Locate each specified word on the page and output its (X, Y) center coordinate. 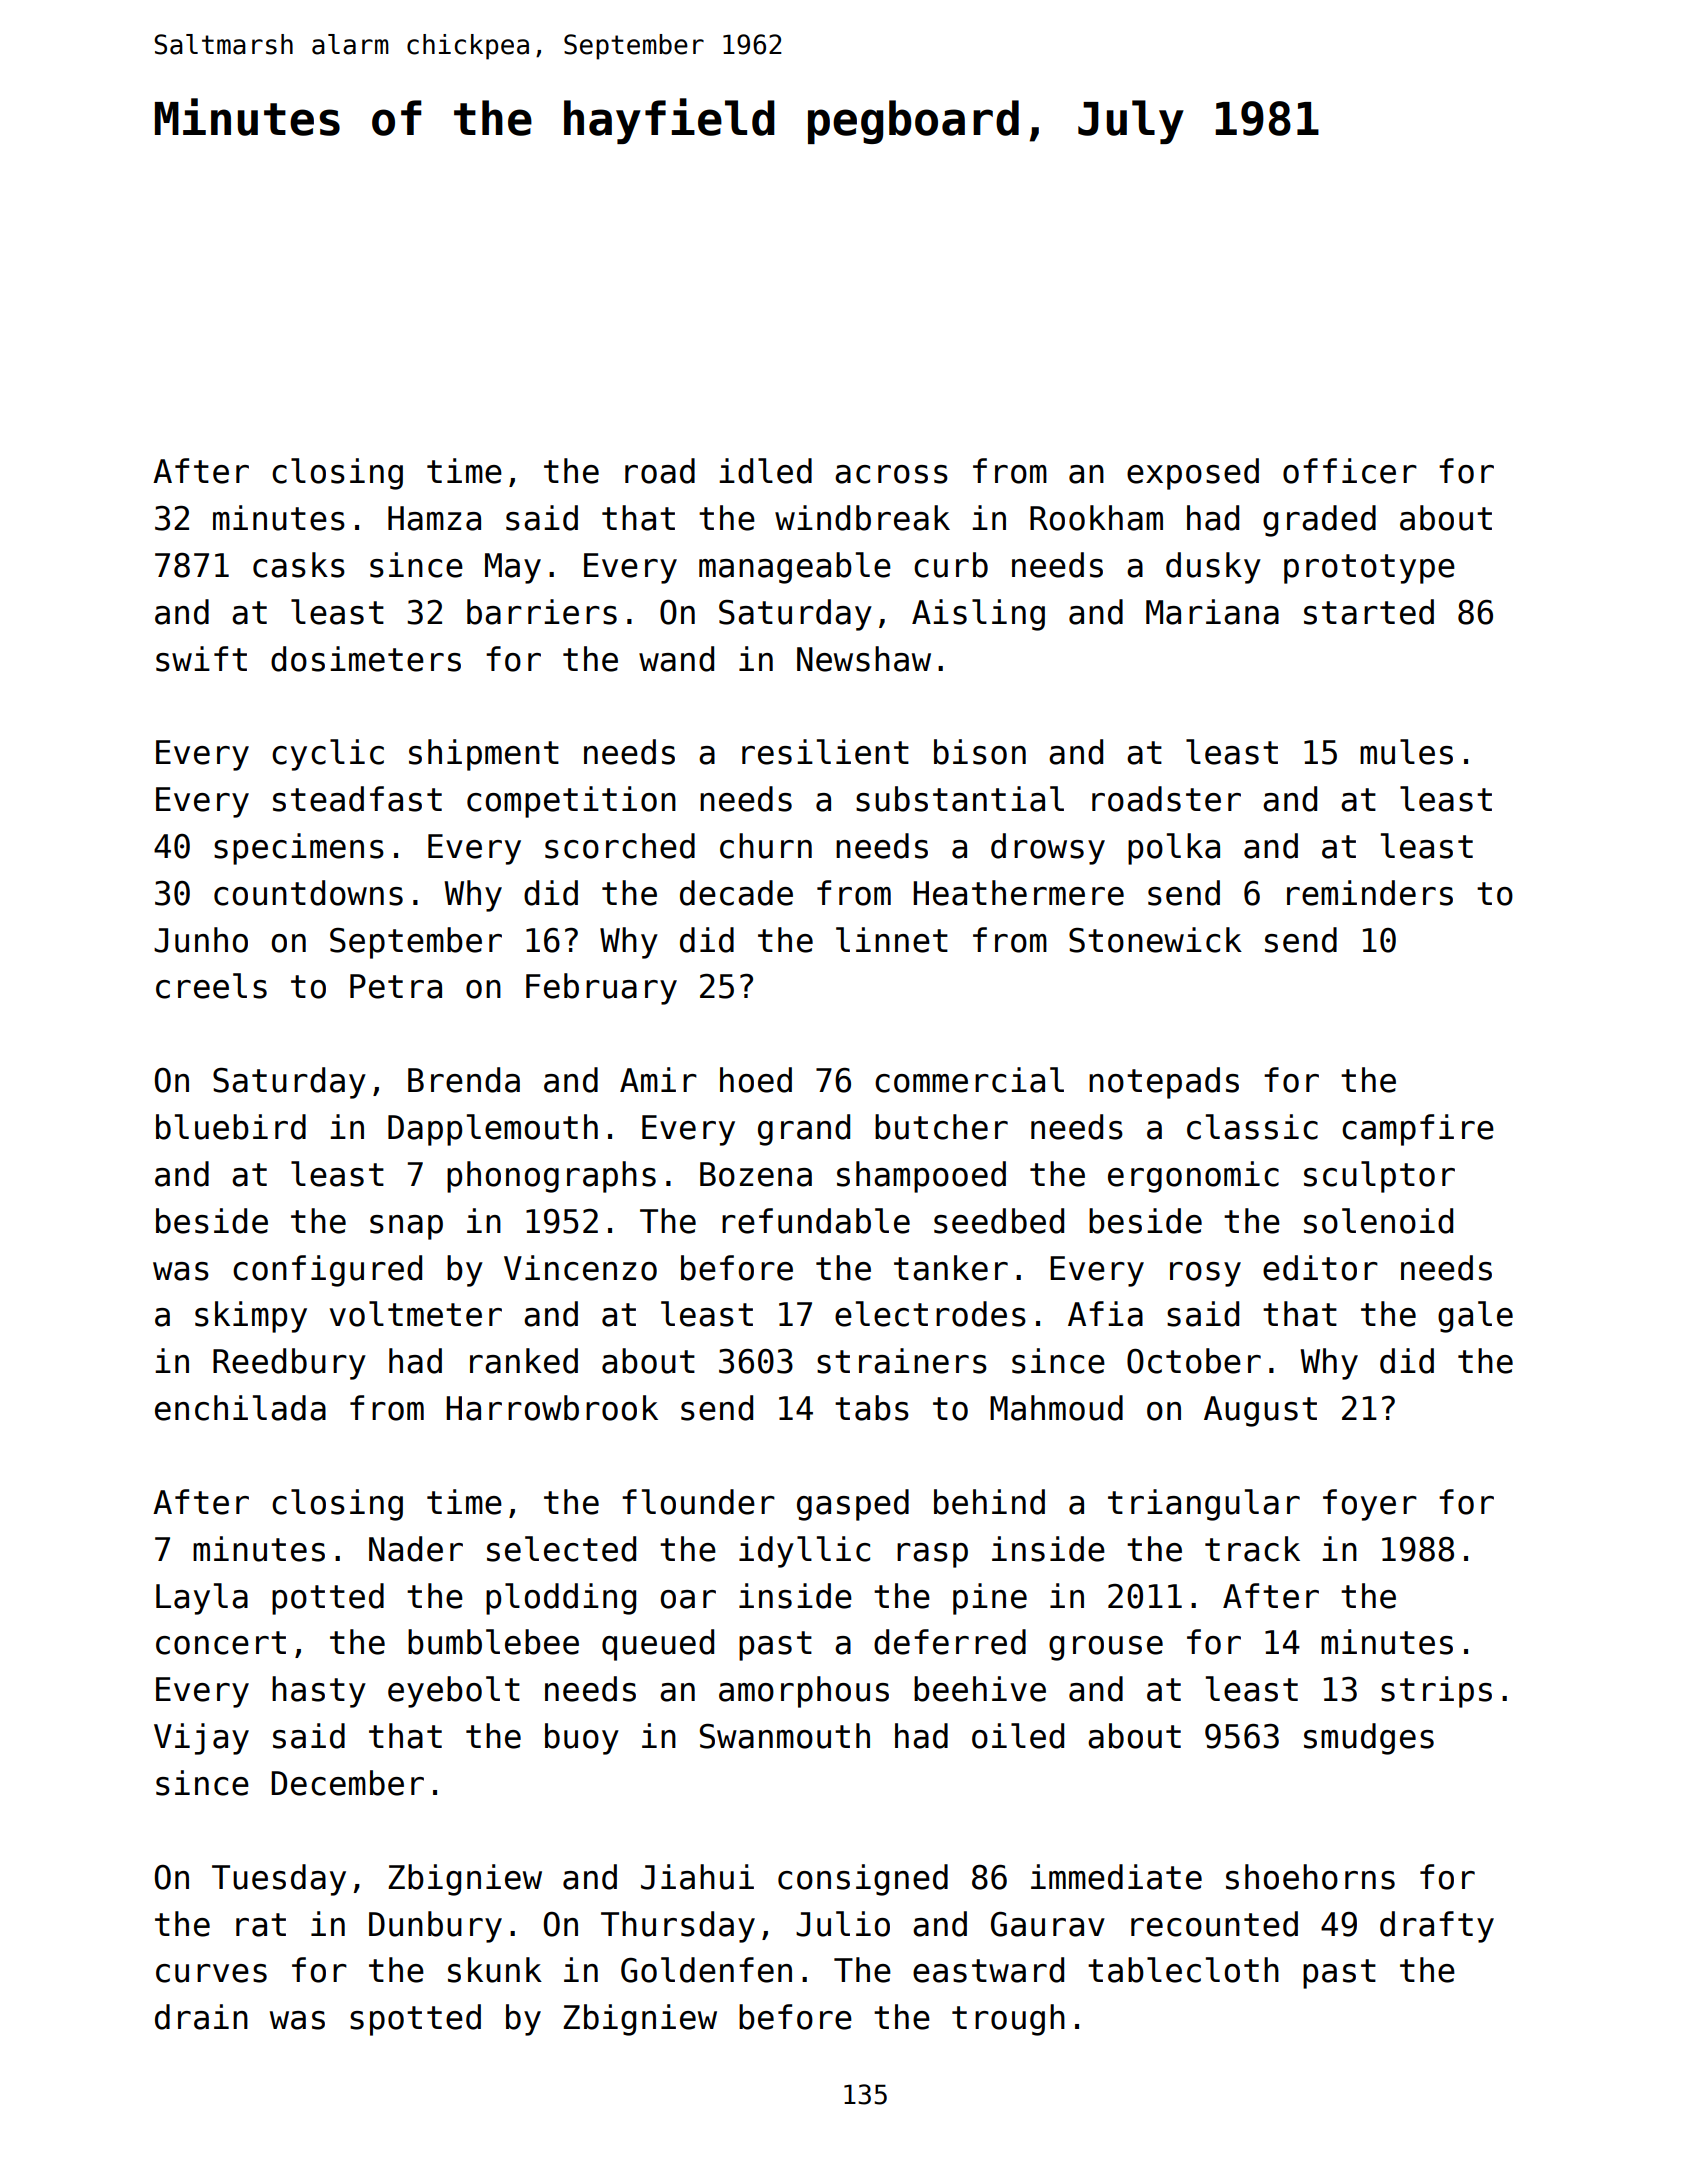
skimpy (251, 1317)
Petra (396, 986)
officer (1350, 471)
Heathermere (1018, 893)
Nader (416, 1549)
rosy (1205, 1274)
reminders (1370, 893)
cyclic (328, 755)
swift (201, 659)
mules (1406, 752)
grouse (1106, 1648)
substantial (960, 799)
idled (765, 471)
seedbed (999, 1221)
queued (658, 1645)
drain (201, 2017)
